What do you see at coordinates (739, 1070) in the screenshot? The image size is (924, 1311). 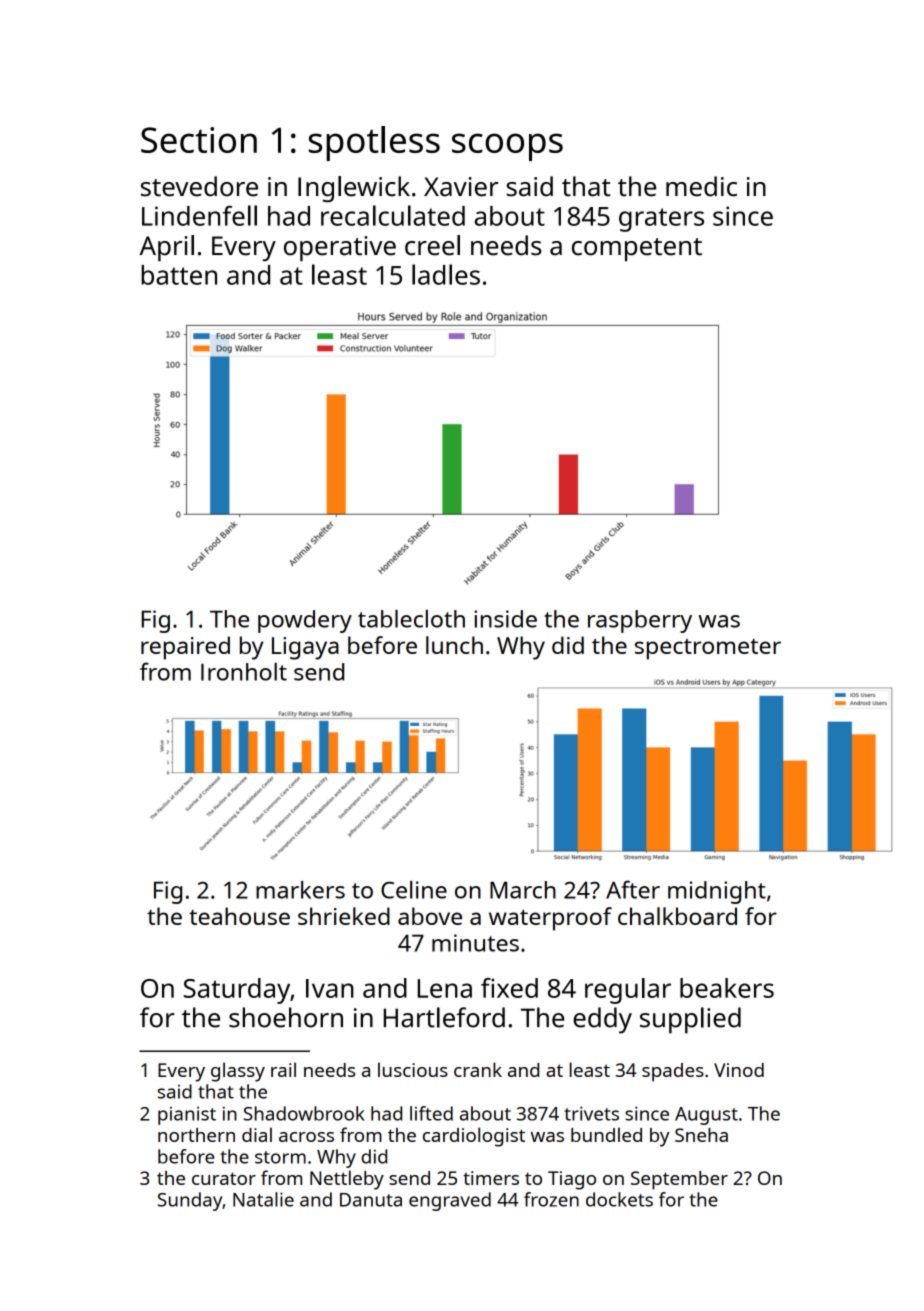 I see `Vinod` at bounding box center [739, 1070].
